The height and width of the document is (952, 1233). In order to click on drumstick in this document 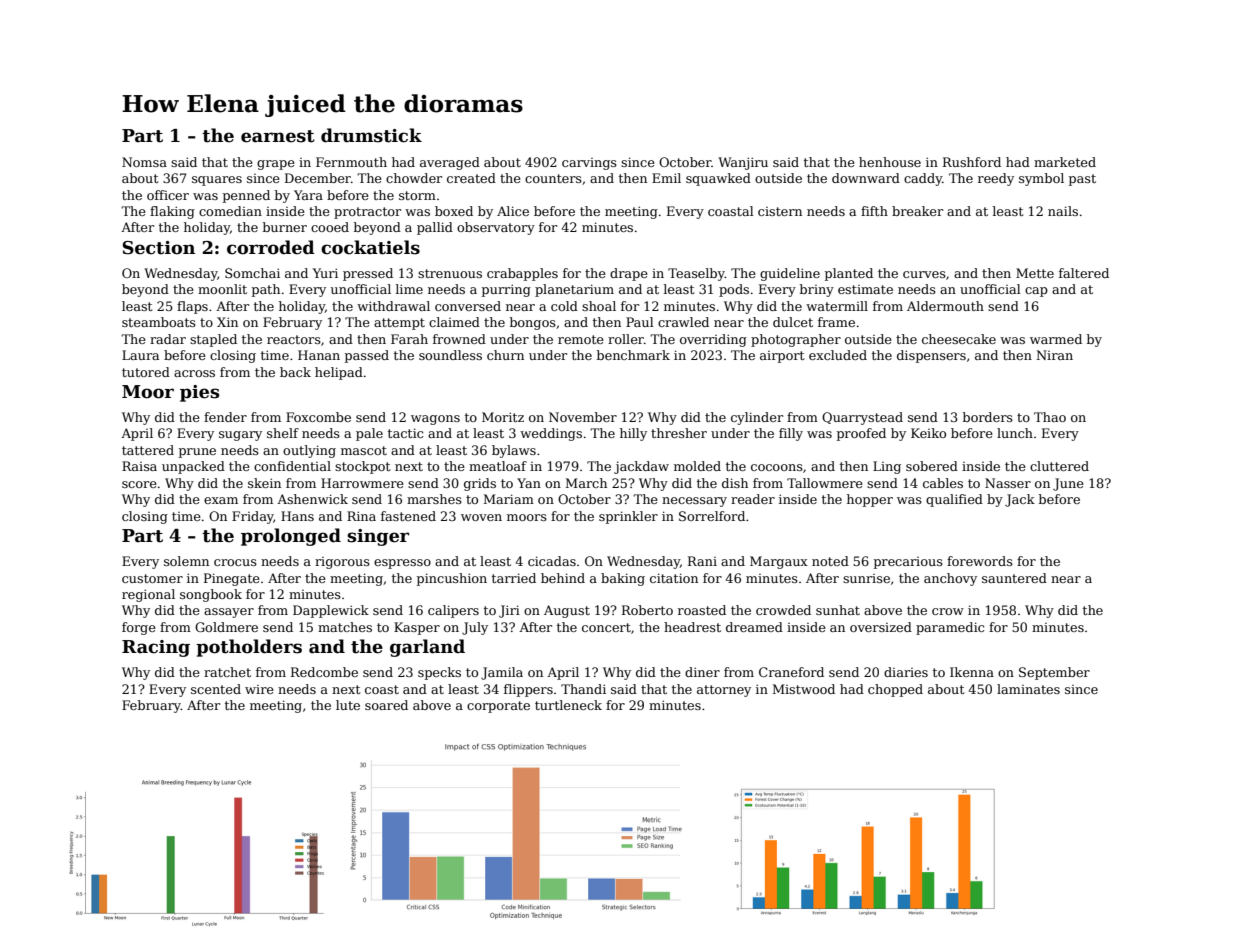, I will do `click(371, 135)`.
